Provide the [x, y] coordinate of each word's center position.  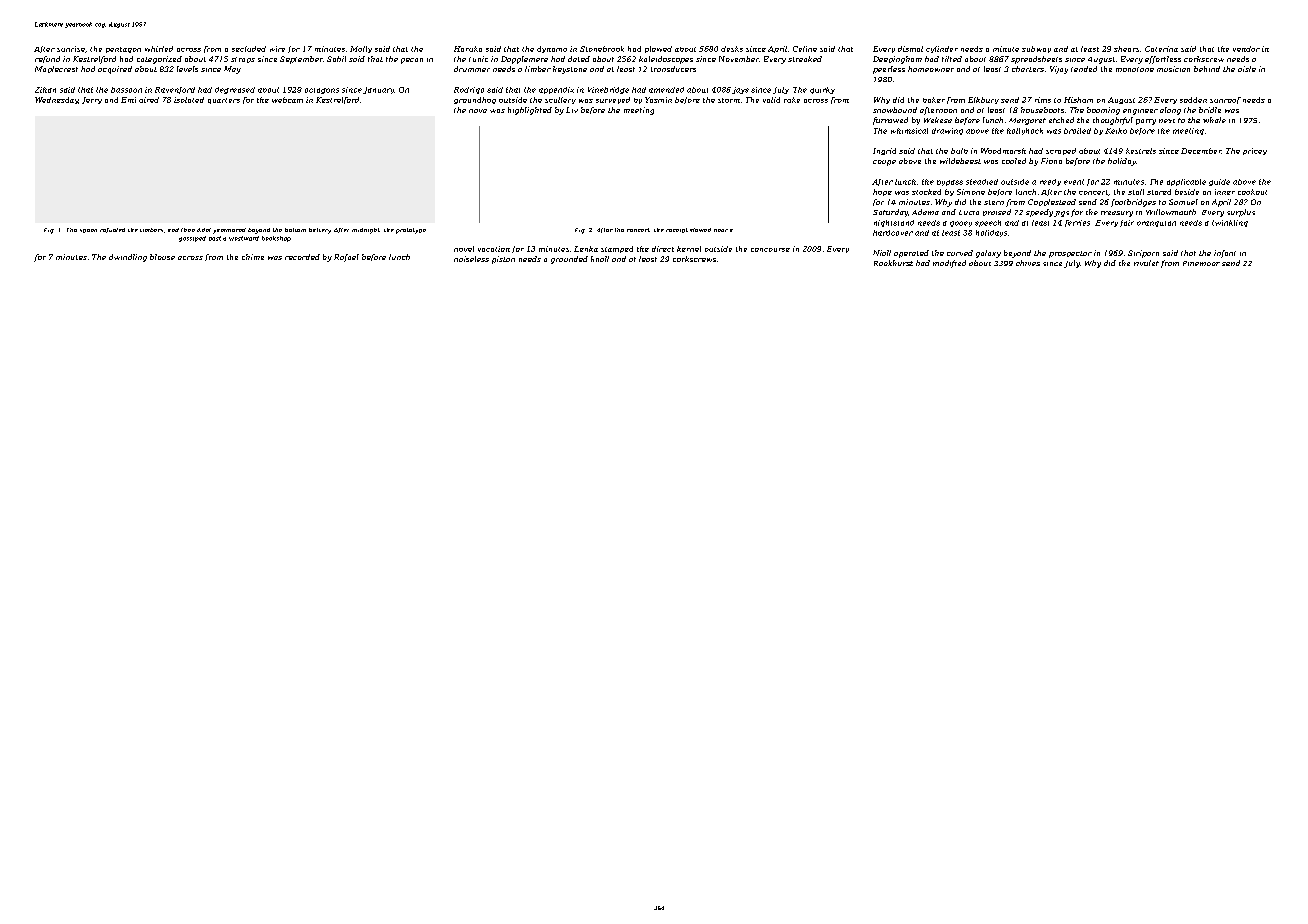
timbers [151, 230]
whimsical [909, 131]
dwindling [128, 258]
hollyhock [1025, 131]
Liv [572, 110]
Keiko [1116, 131]
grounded [569, 260]
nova [478, 111]
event [1074, 182]
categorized [159, 60]
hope [882, 192]
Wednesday [56, 100]
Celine [805, 49]
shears [1126, 49]
